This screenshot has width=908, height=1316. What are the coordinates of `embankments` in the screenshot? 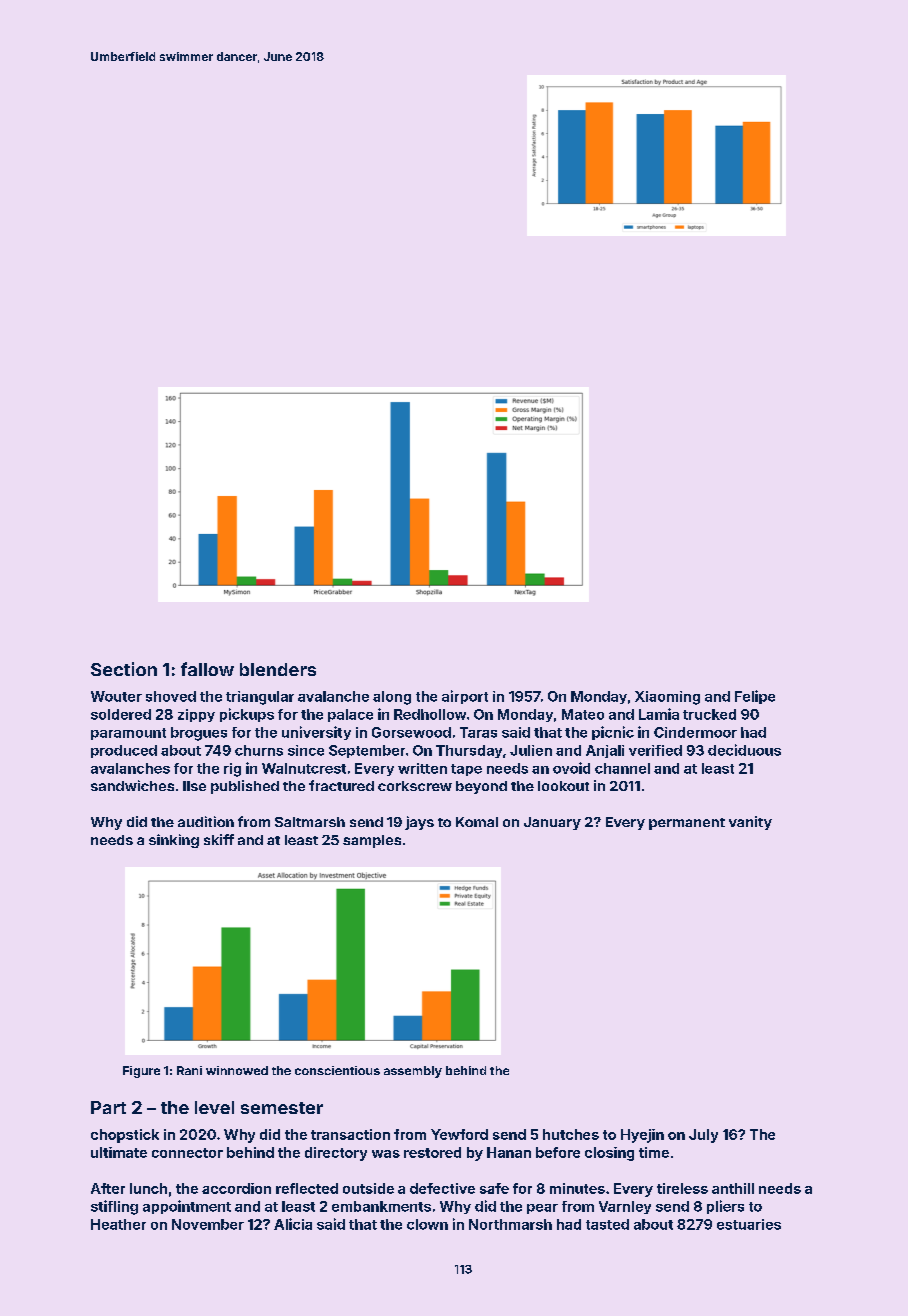 It's located at (381, 1206).
